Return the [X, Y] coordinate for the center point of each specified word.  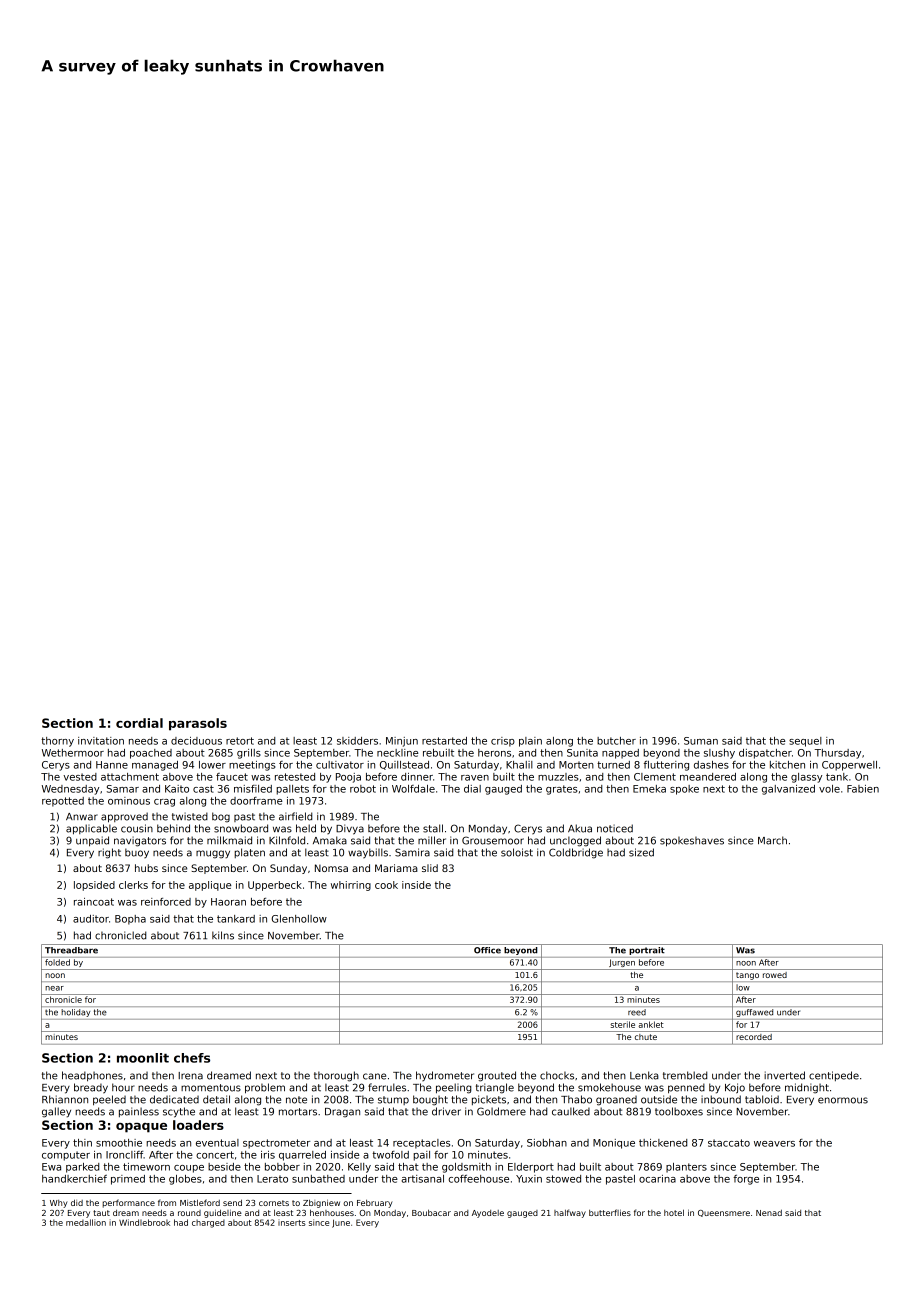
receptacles [421, 1144]
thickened [663, 1143]
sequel [805, 742]
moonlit [143, 1058]
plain [530, 742]
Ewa [51, 1167]
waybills [368, 853]
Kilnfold [287, 840]
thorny [57, 742]
